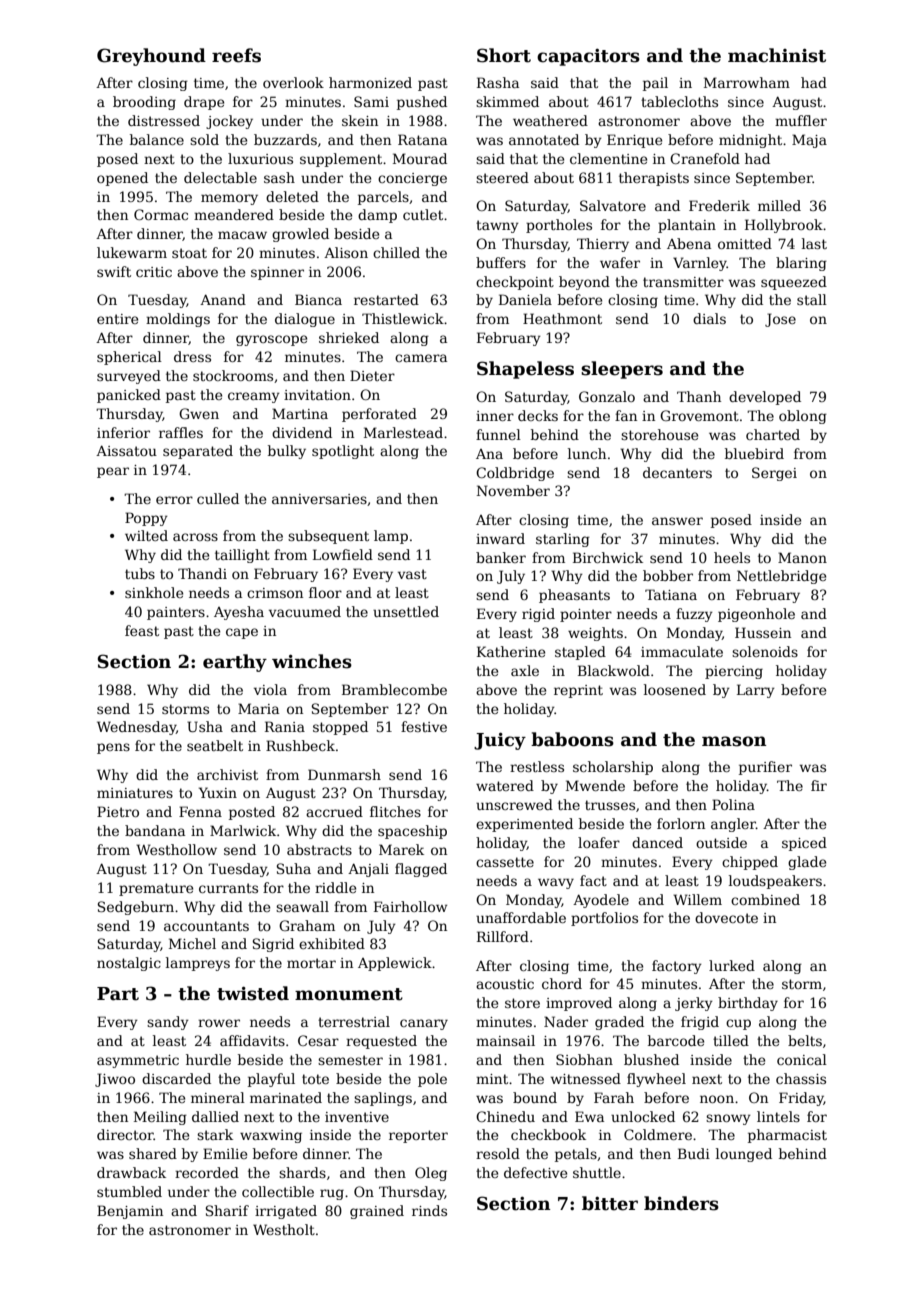 Image resolution: width=924 pixels, height=1308 pixels. I want to click on defective, so click(535, 1172).
